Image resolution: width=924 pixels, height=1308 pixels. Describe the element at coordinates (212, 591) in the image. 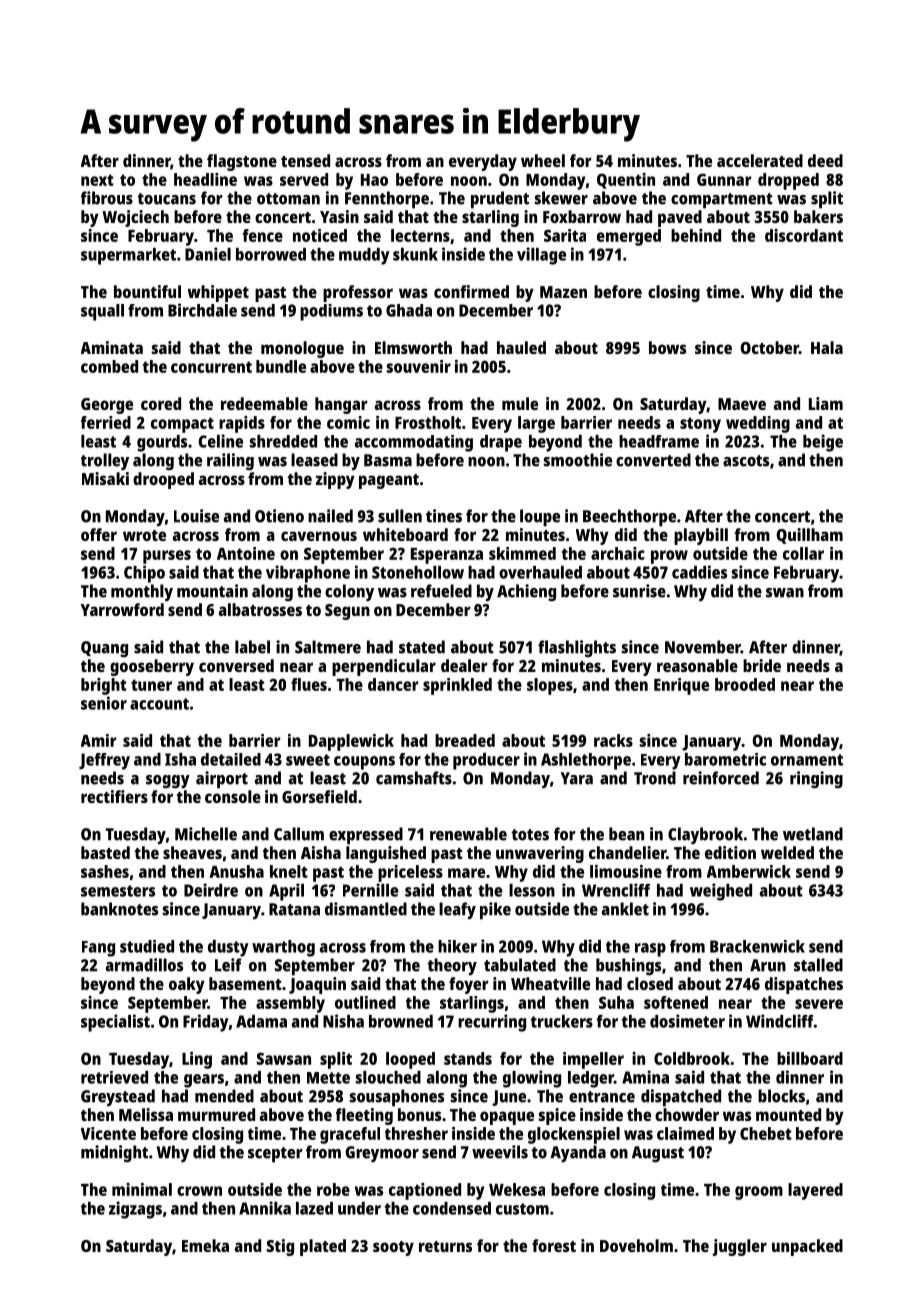

I see `mountain` at that location.
